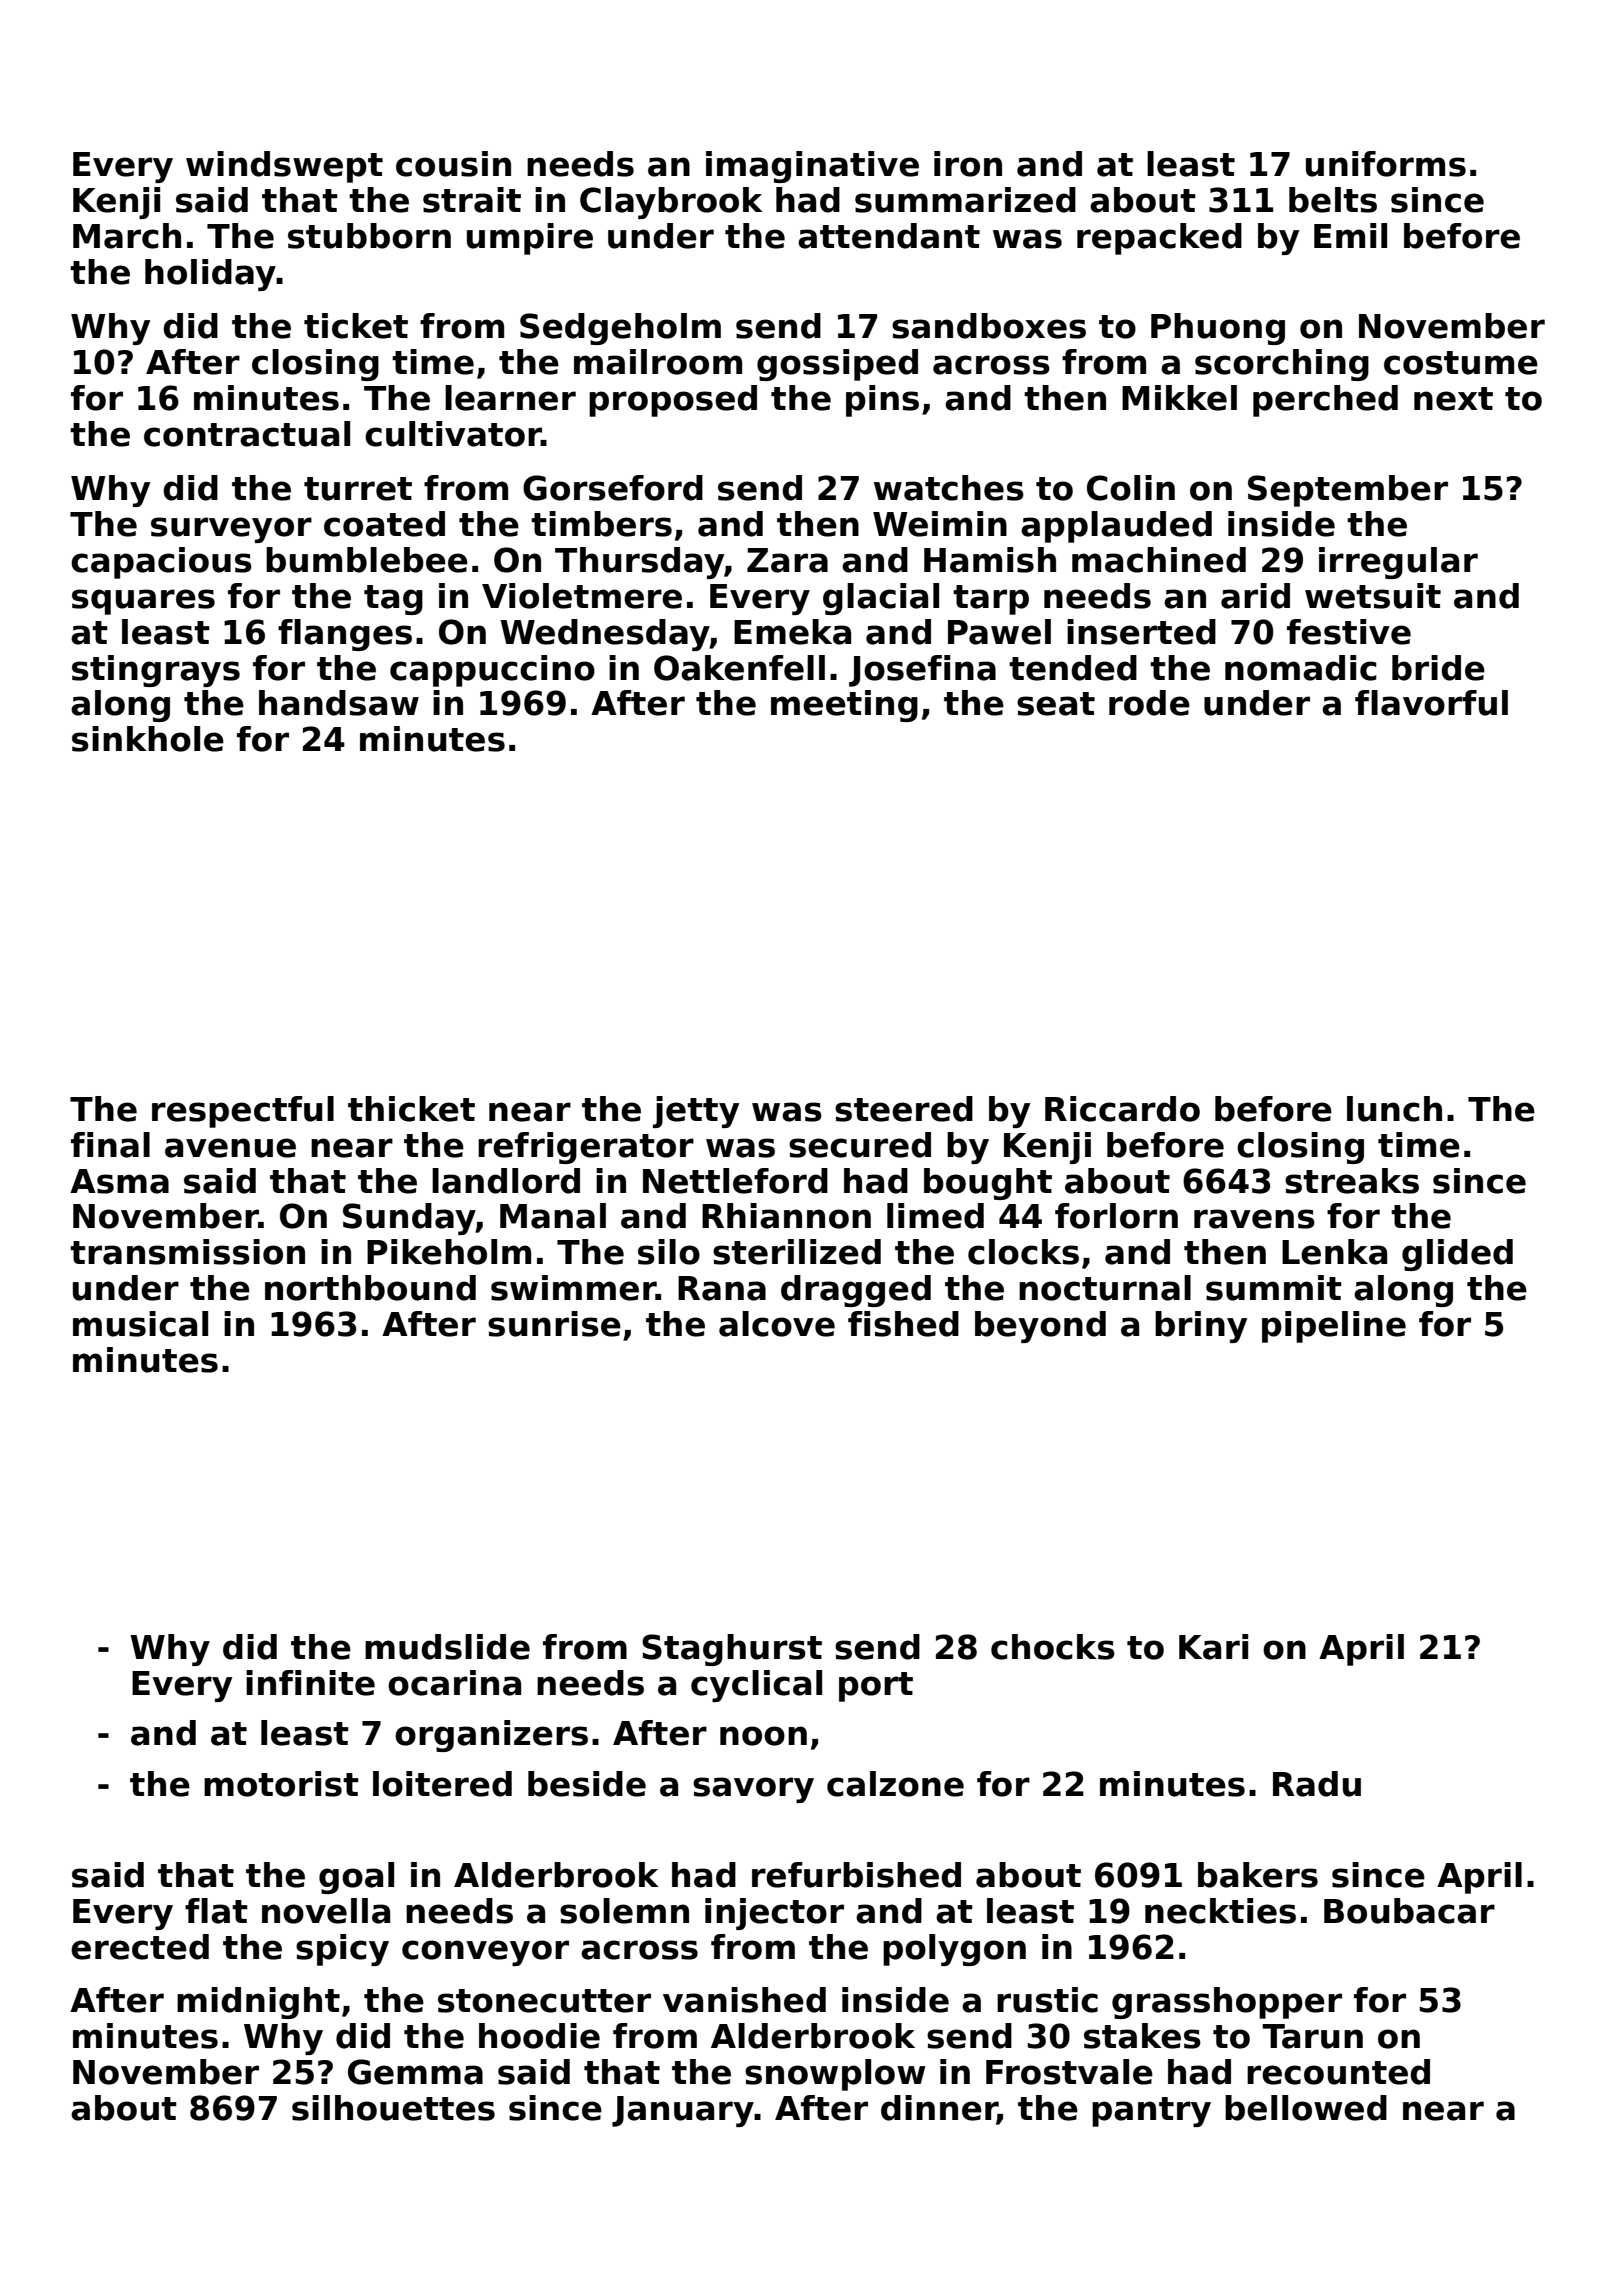 The image size is (1620, 2292). What do you see at coordinates (732, 1650) in the page?
I see `Staghurst` at bounding box center [732, 1650].
